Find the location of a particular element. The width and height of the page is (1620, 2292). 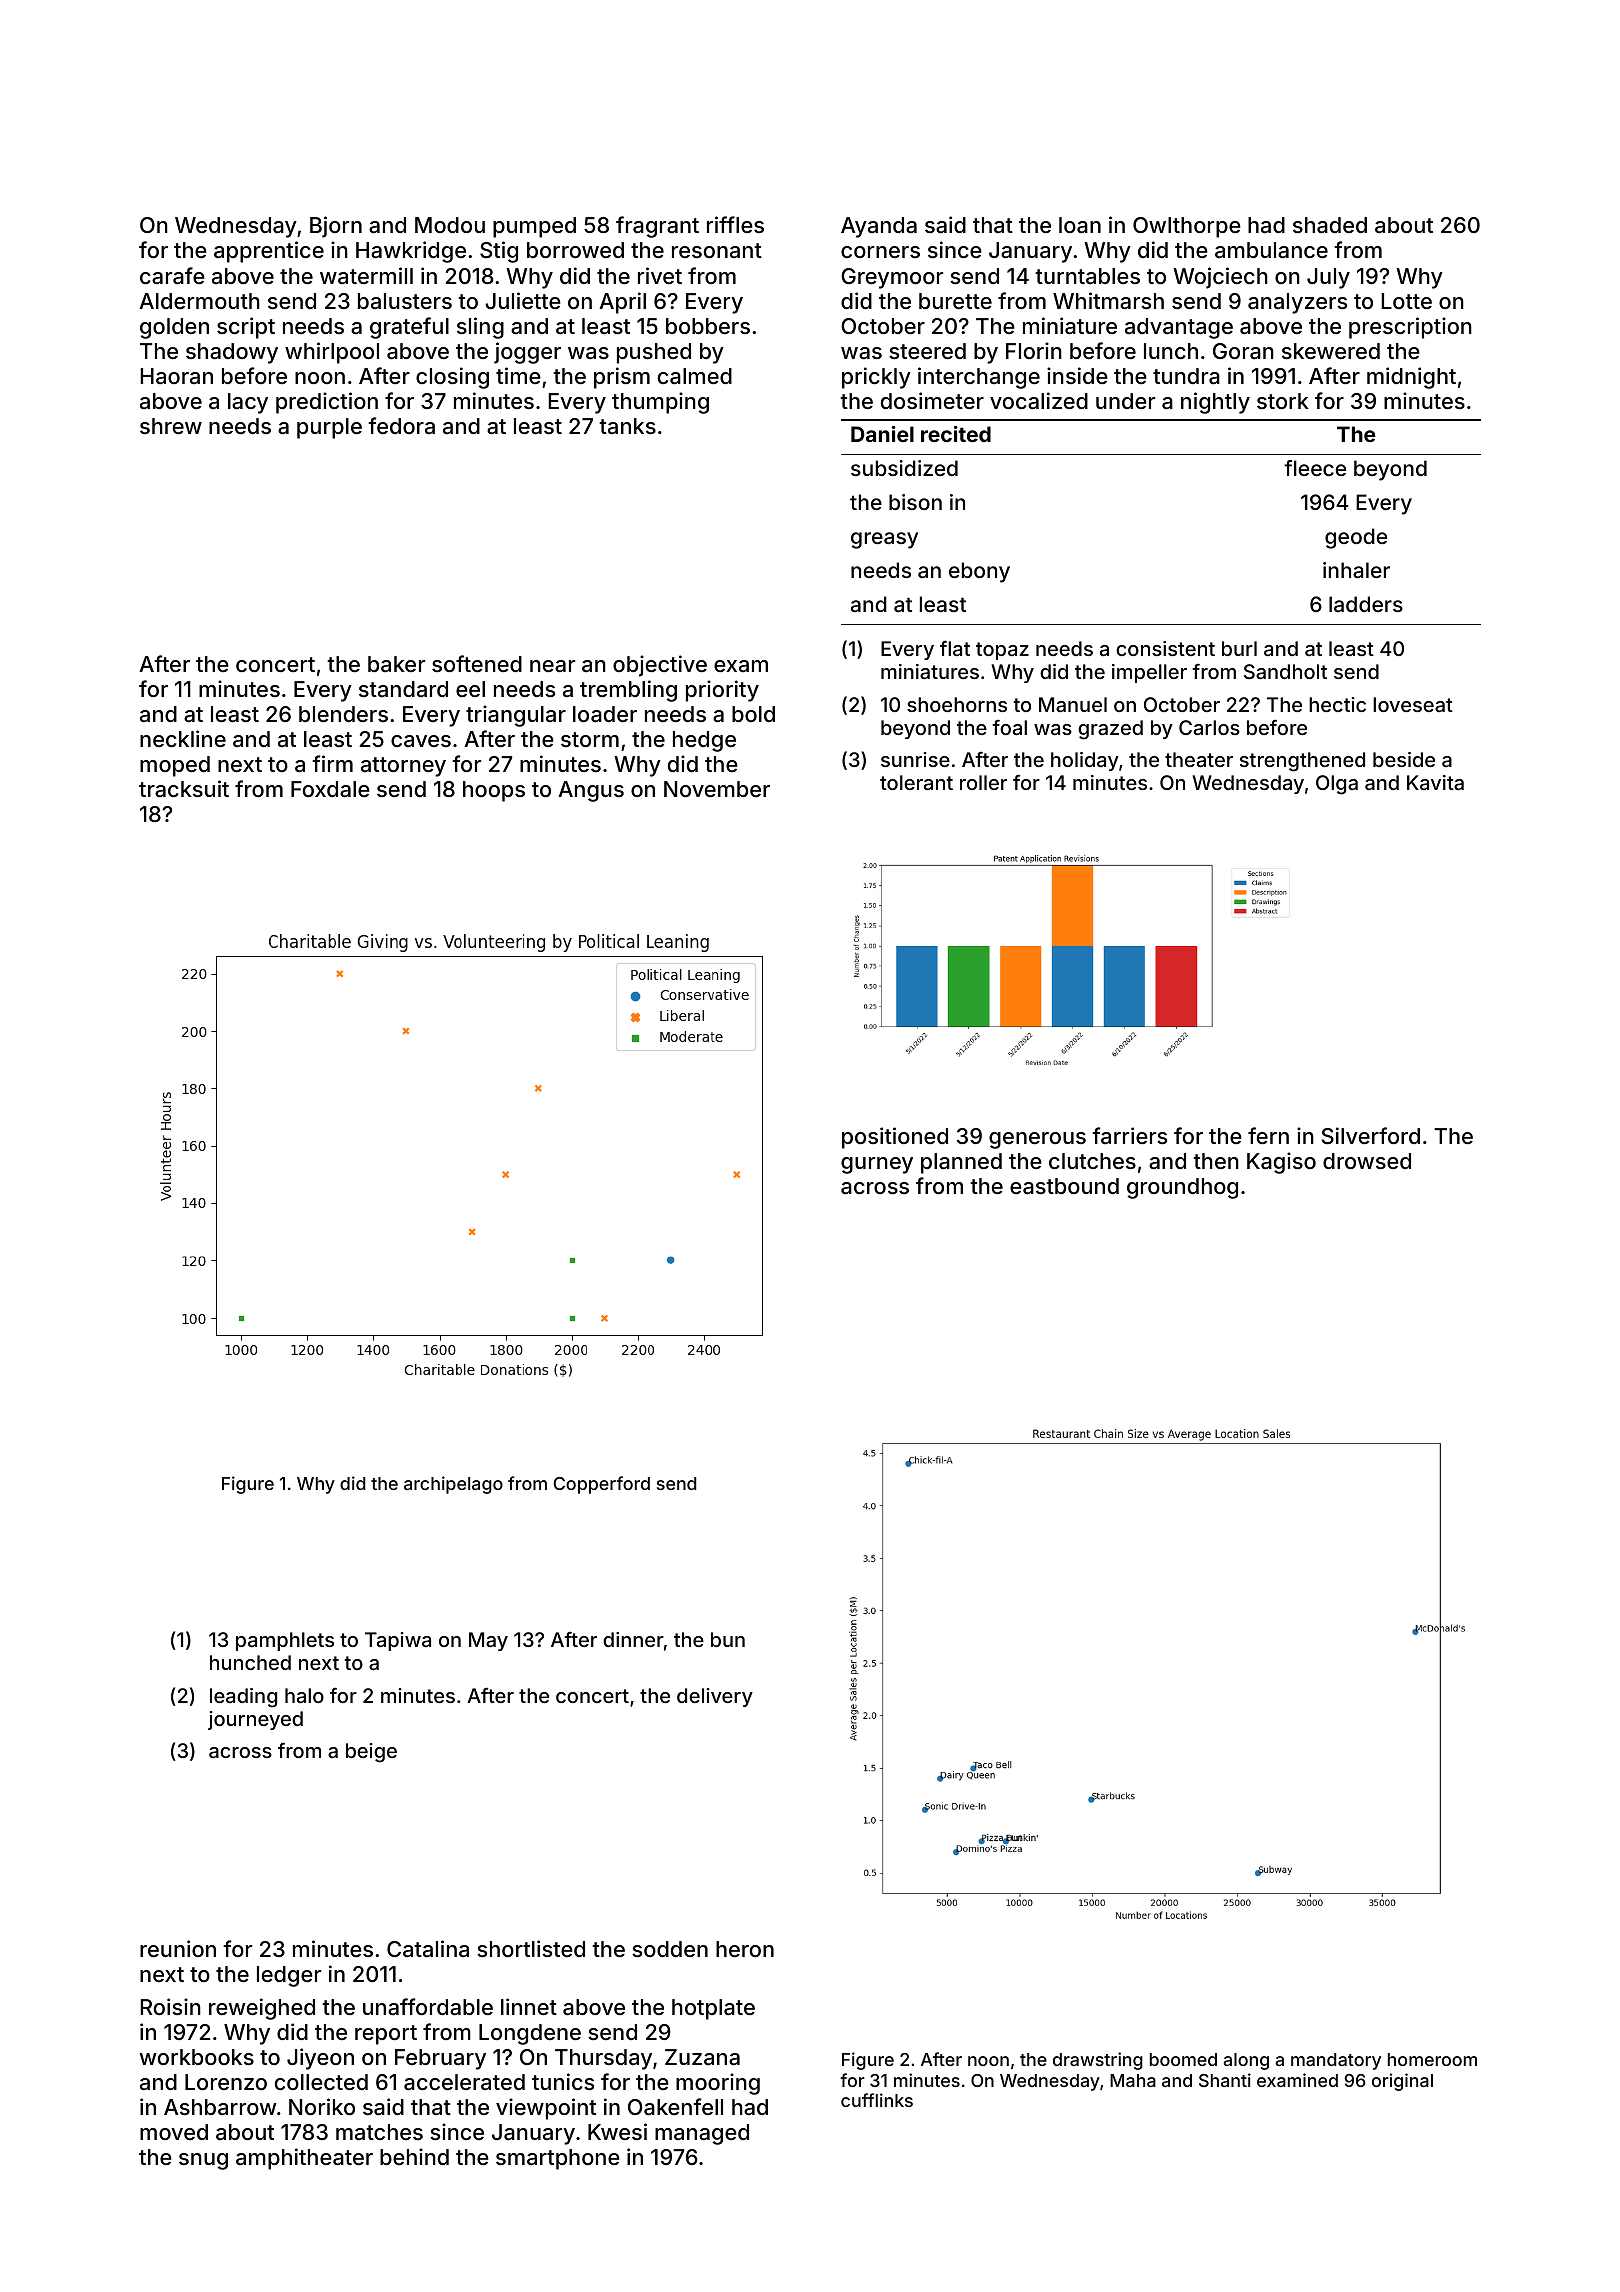

loveseat is located at coordinates (1413, 704).
